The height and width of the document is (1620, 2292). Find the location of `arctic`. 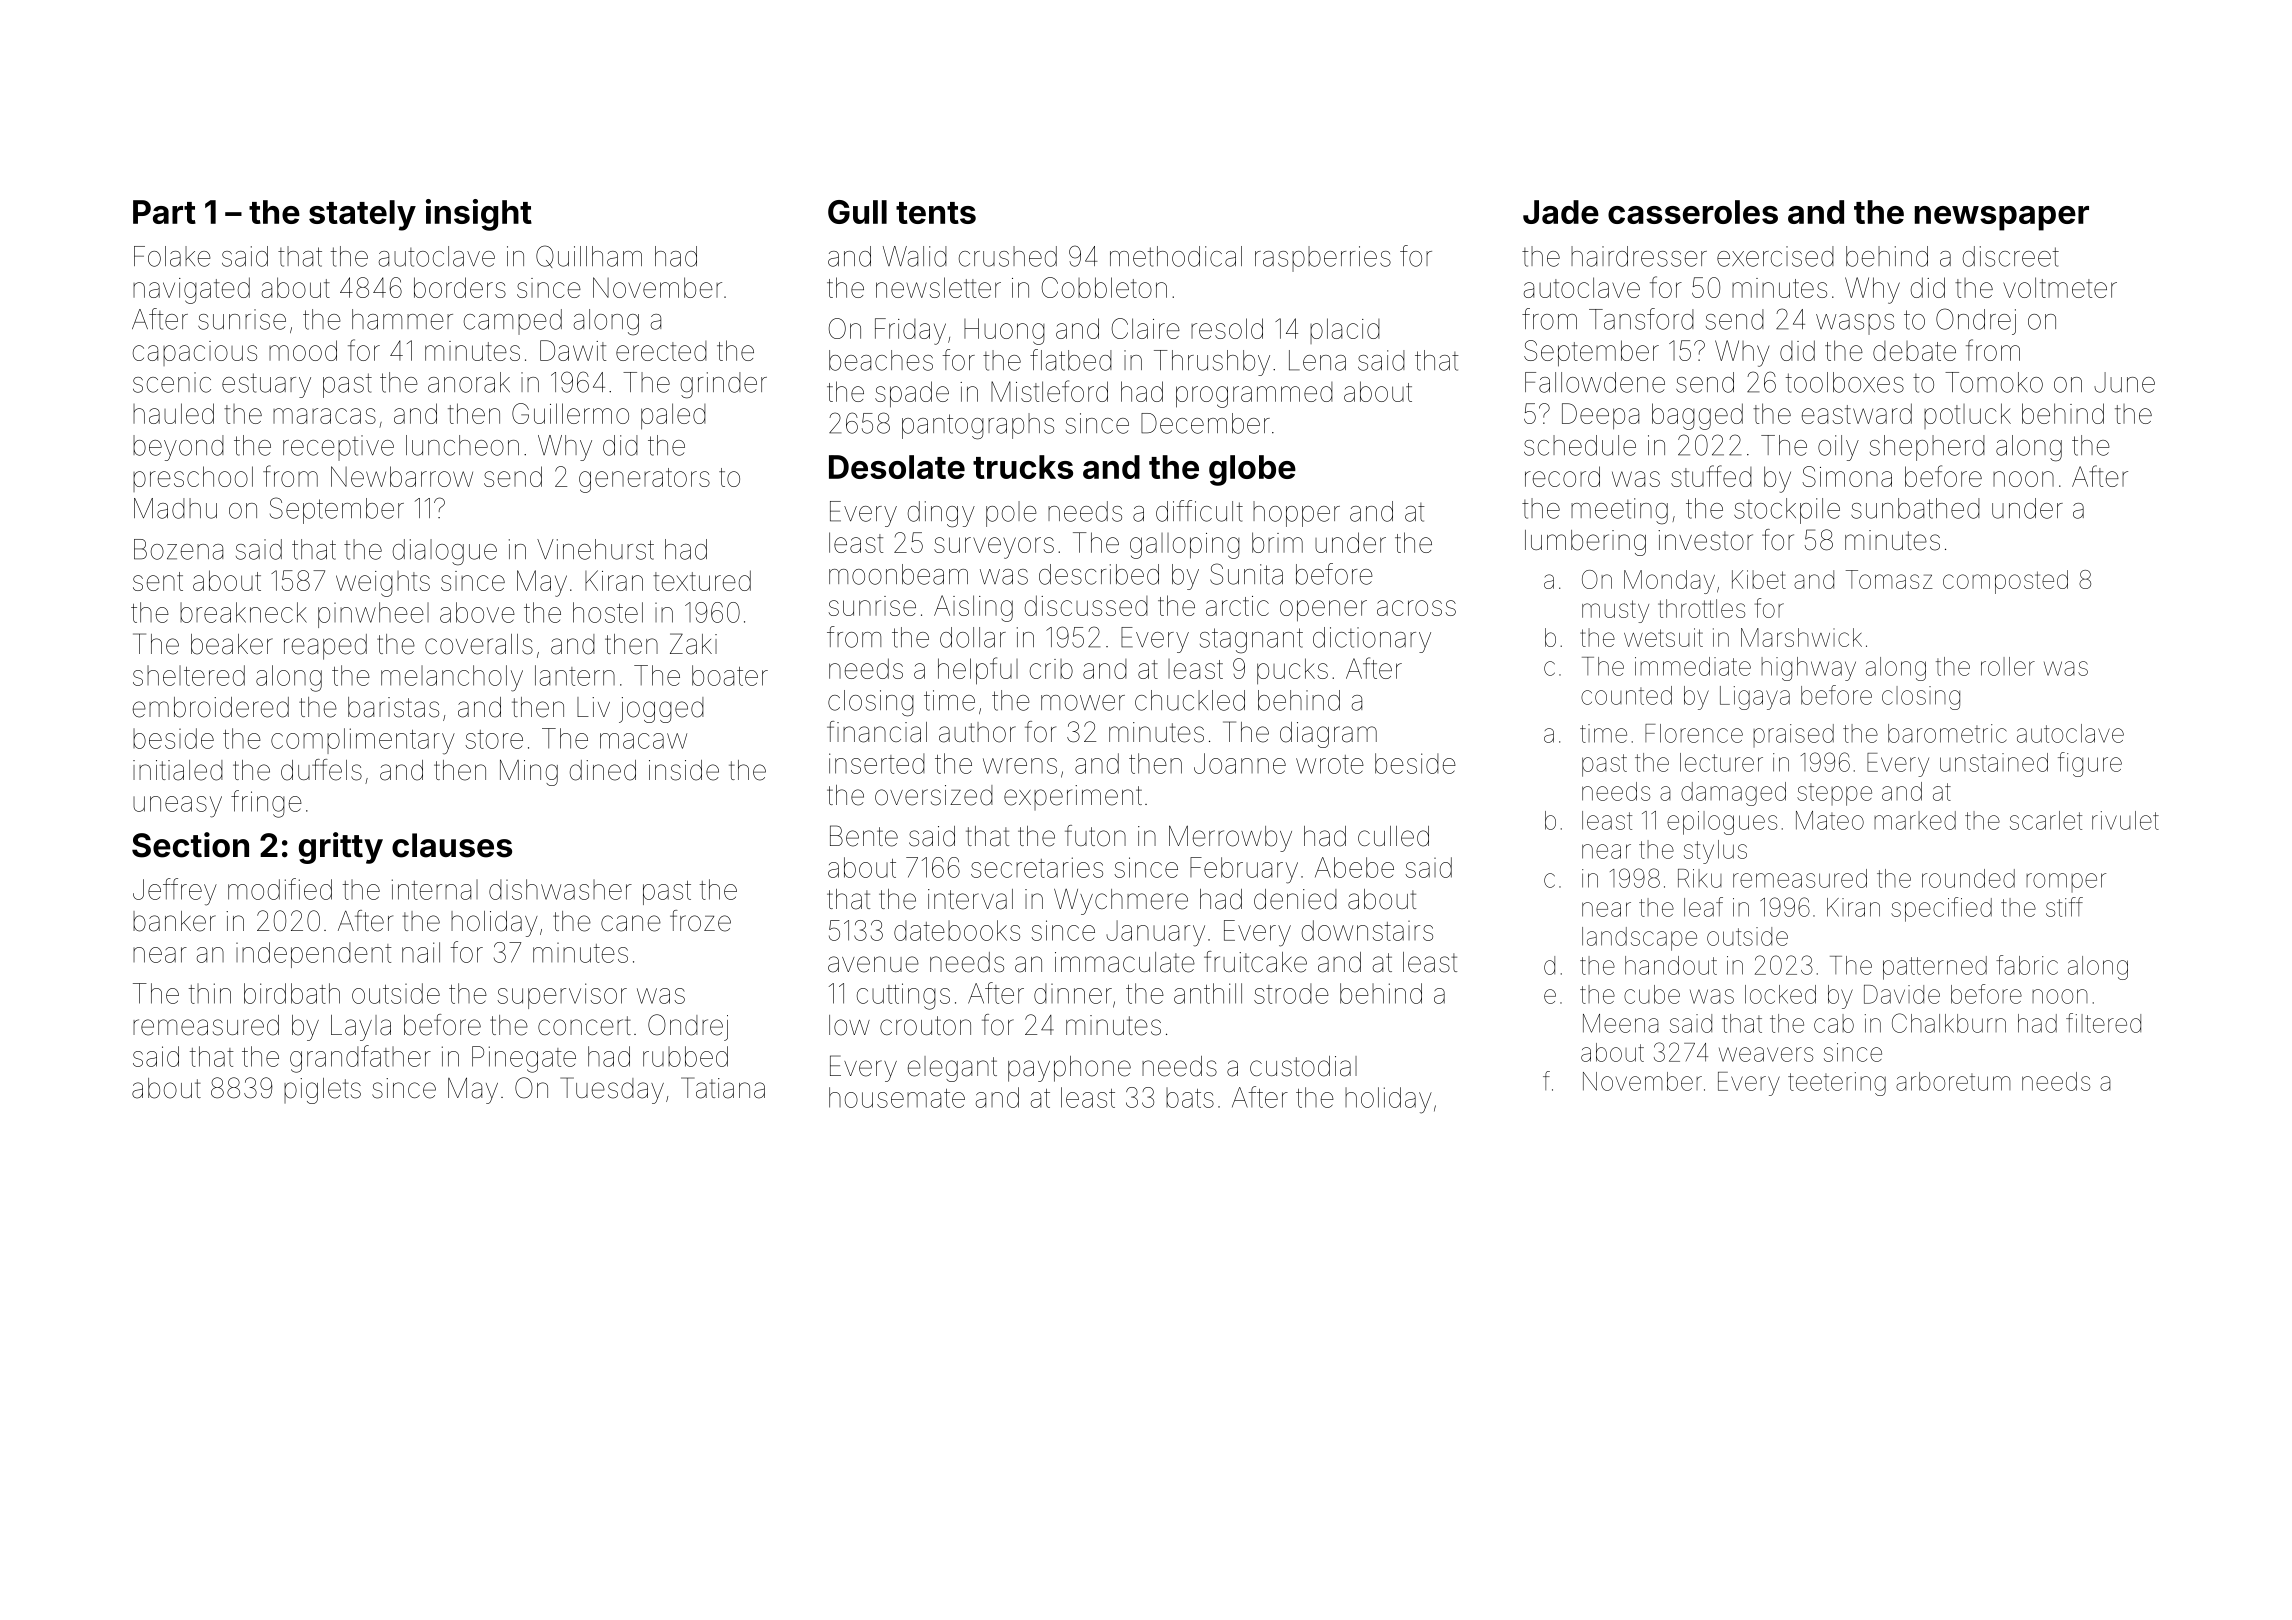

arctic is located at coordinates (1237, 606).
